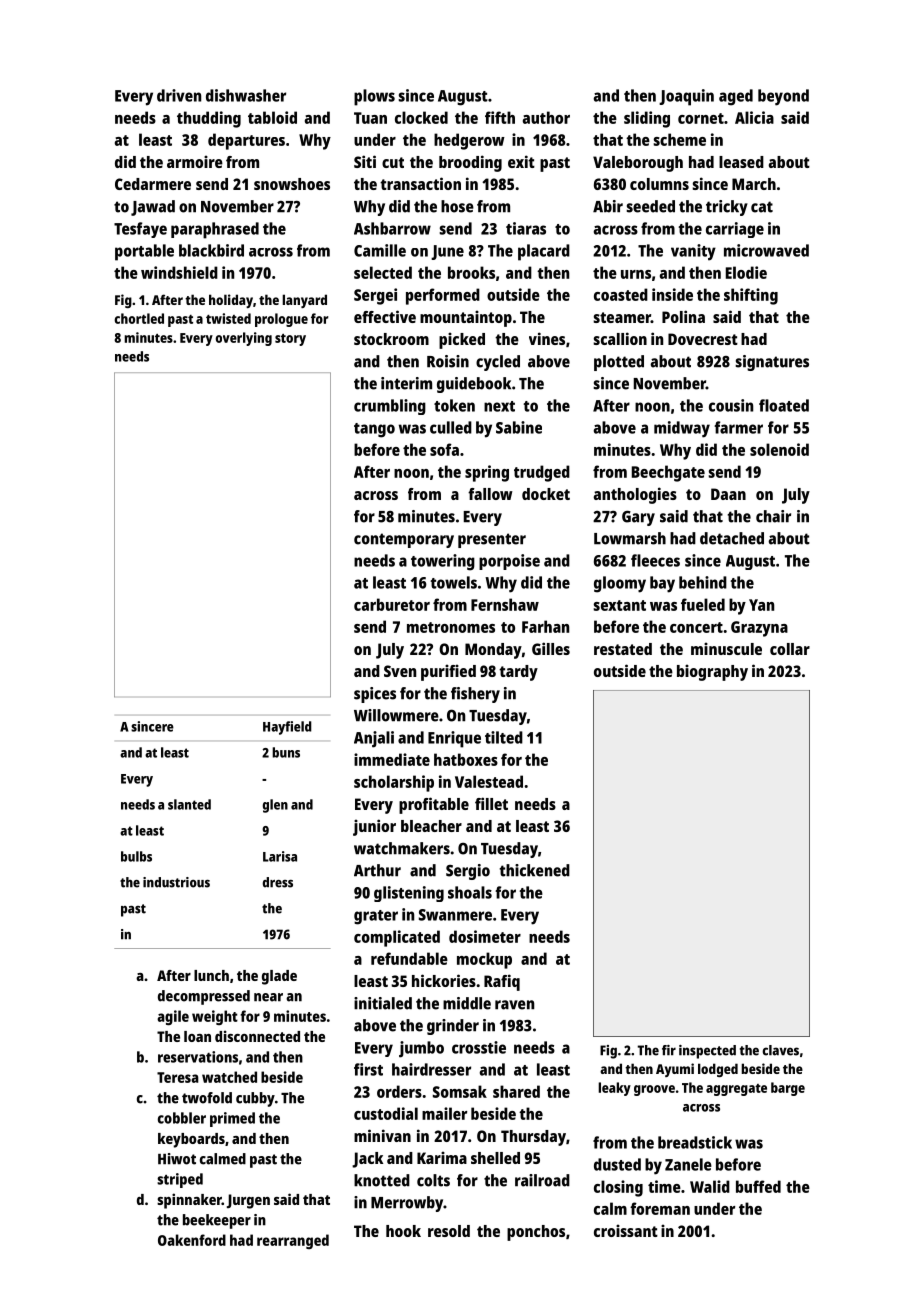  Describe the element at coordinates (272, 117) in the image. I see `tabloid` at that location.
